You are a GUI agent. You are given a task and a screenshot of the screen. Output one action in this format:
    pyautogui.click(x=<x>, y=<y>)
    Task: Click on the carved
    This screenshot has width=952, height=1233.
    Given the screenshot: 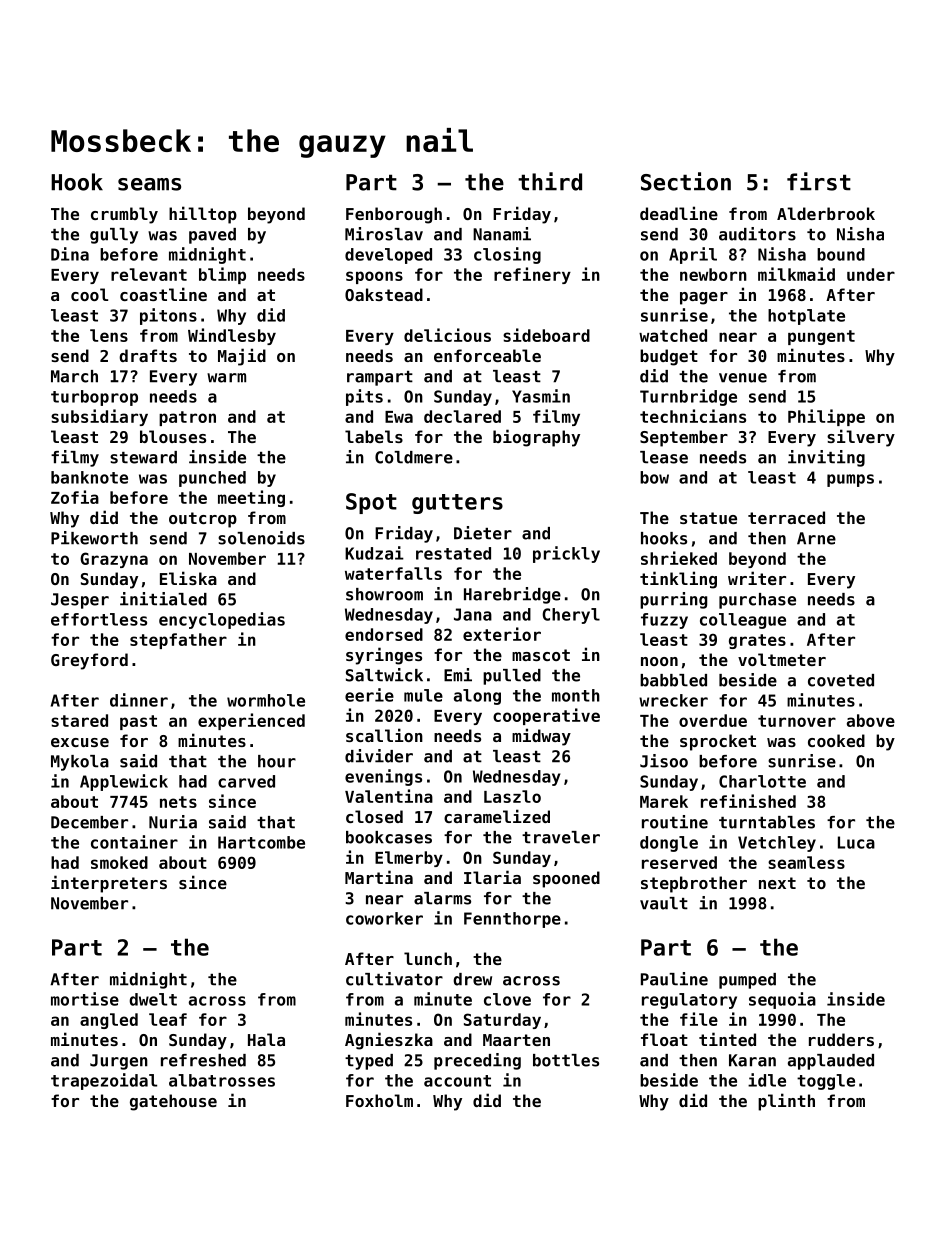 What is the action you would take?
    pyautogui.click(x=246, y=781)
